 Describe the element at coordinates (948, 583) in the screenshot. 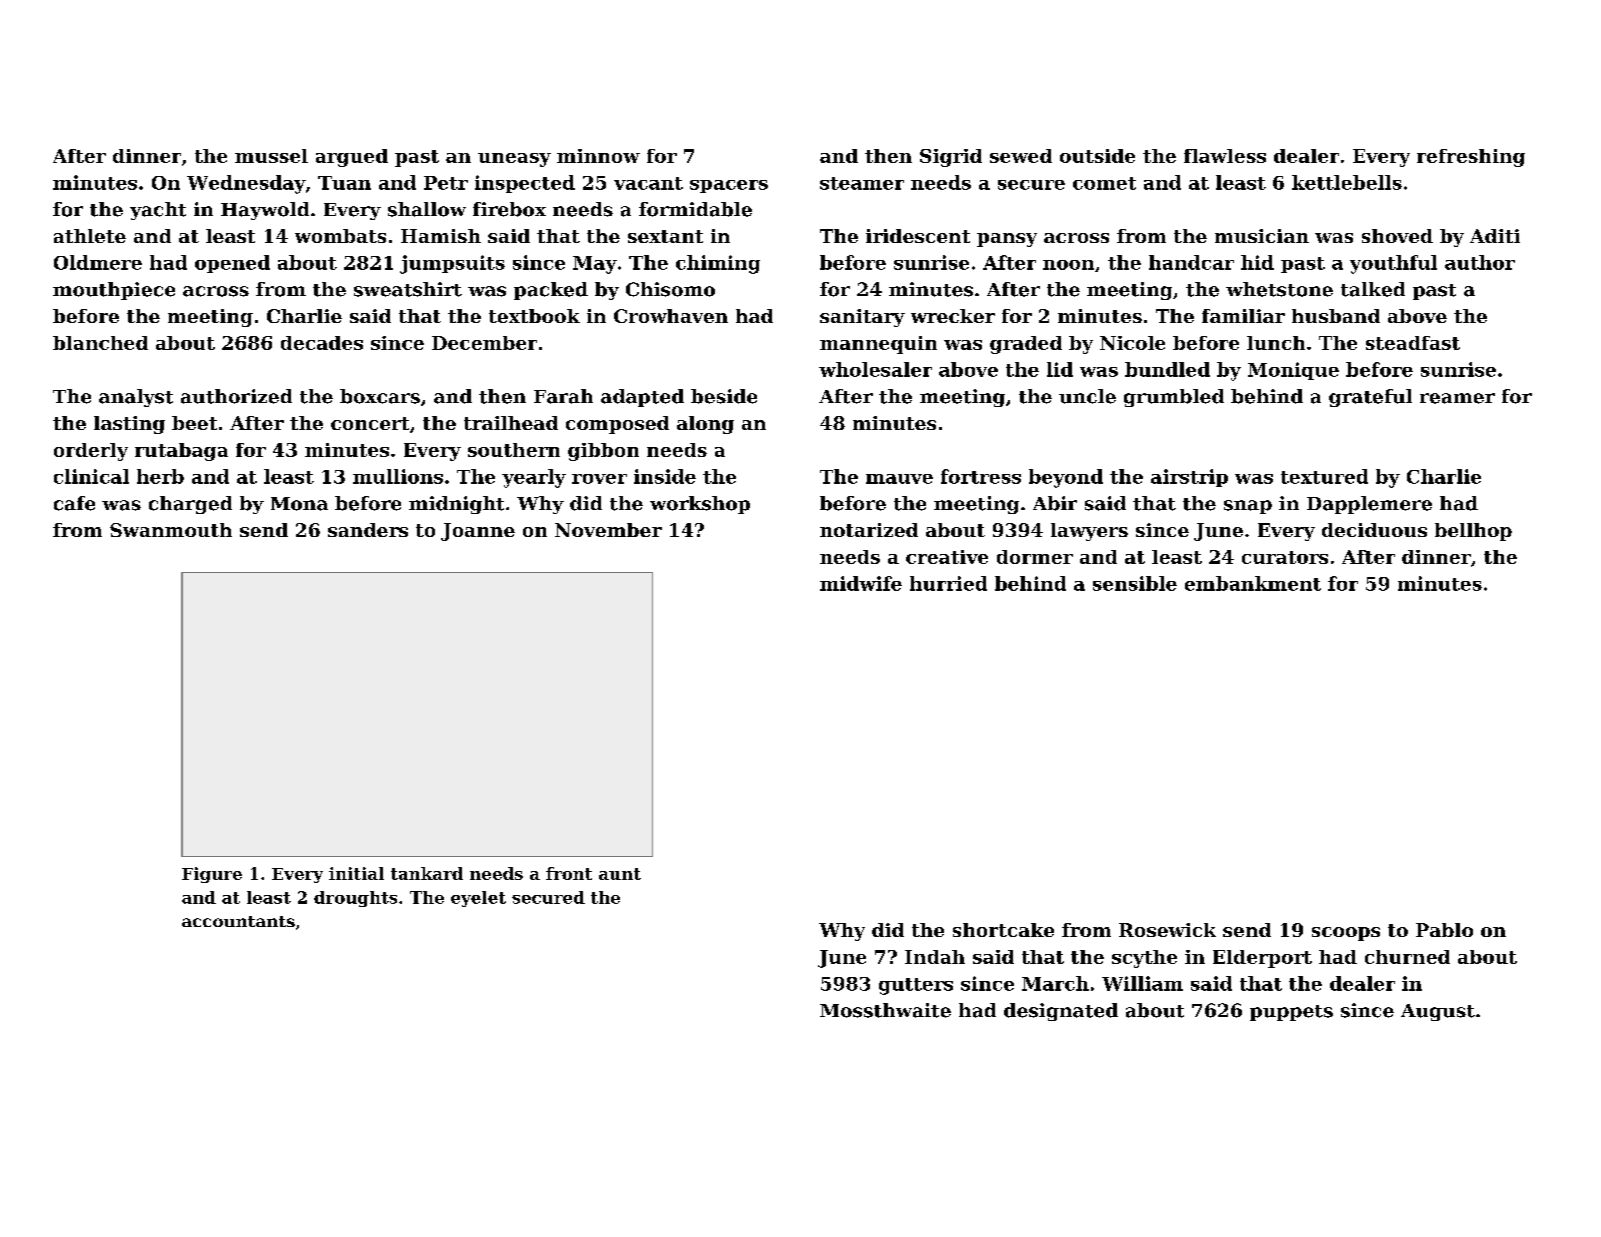

I see `hurried` at that location.
